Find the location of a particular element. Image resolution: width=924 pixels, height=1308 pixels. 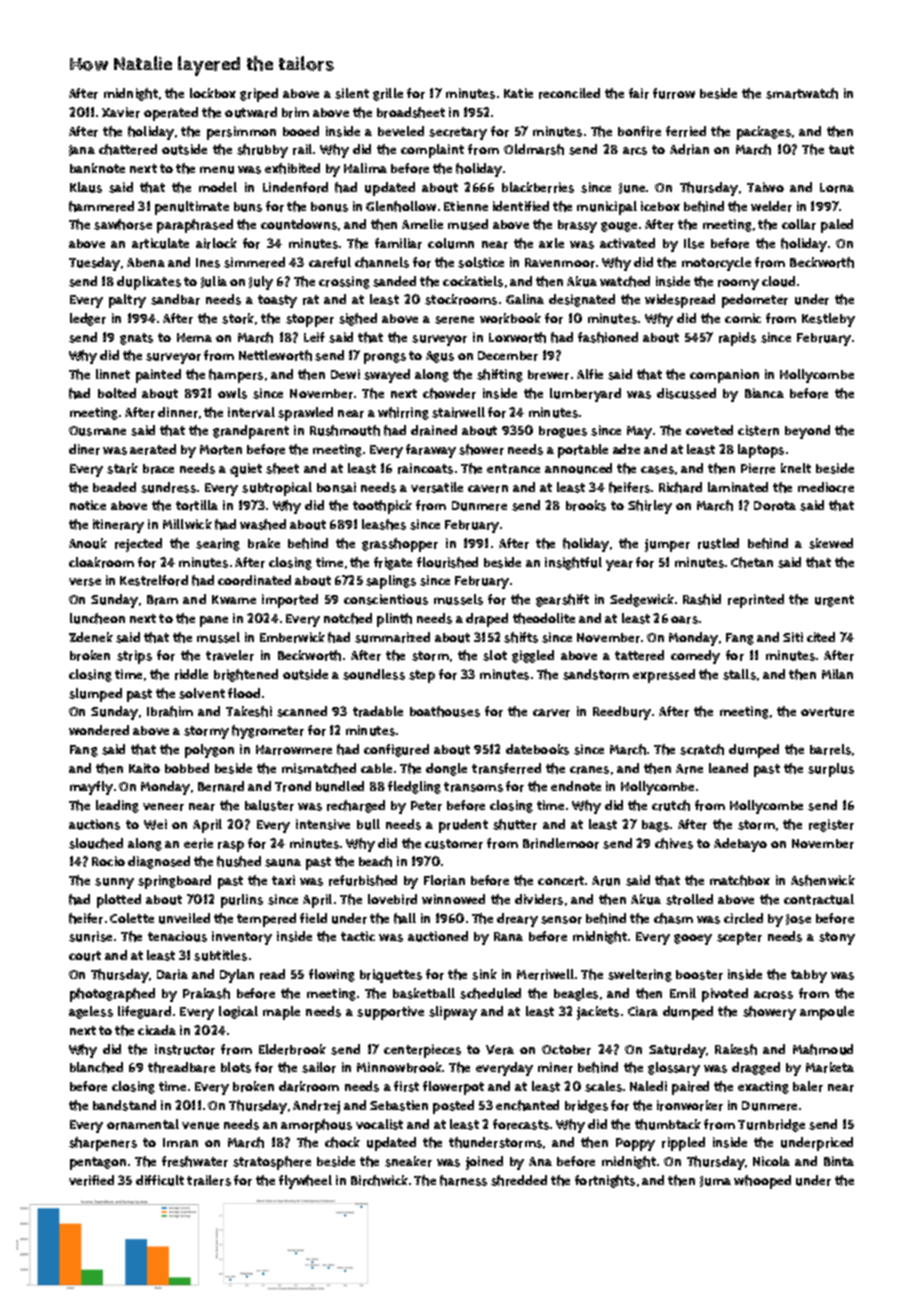

Kestrelford is located at coordinates (154, 580).
